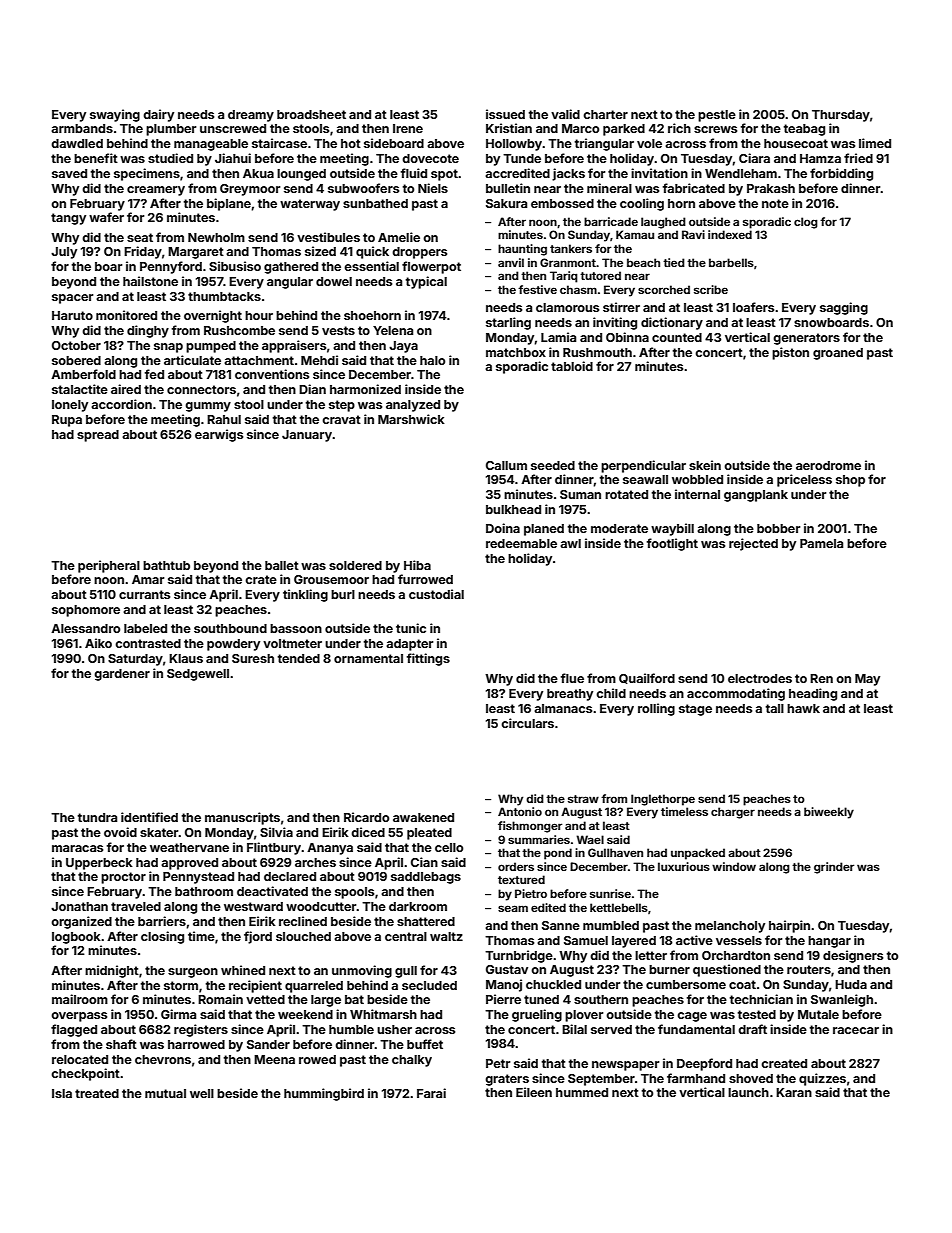  What do you see at coordinates (219, 435) in the screenshot?
I see `earwigs` at bounding box center [219, 435].
